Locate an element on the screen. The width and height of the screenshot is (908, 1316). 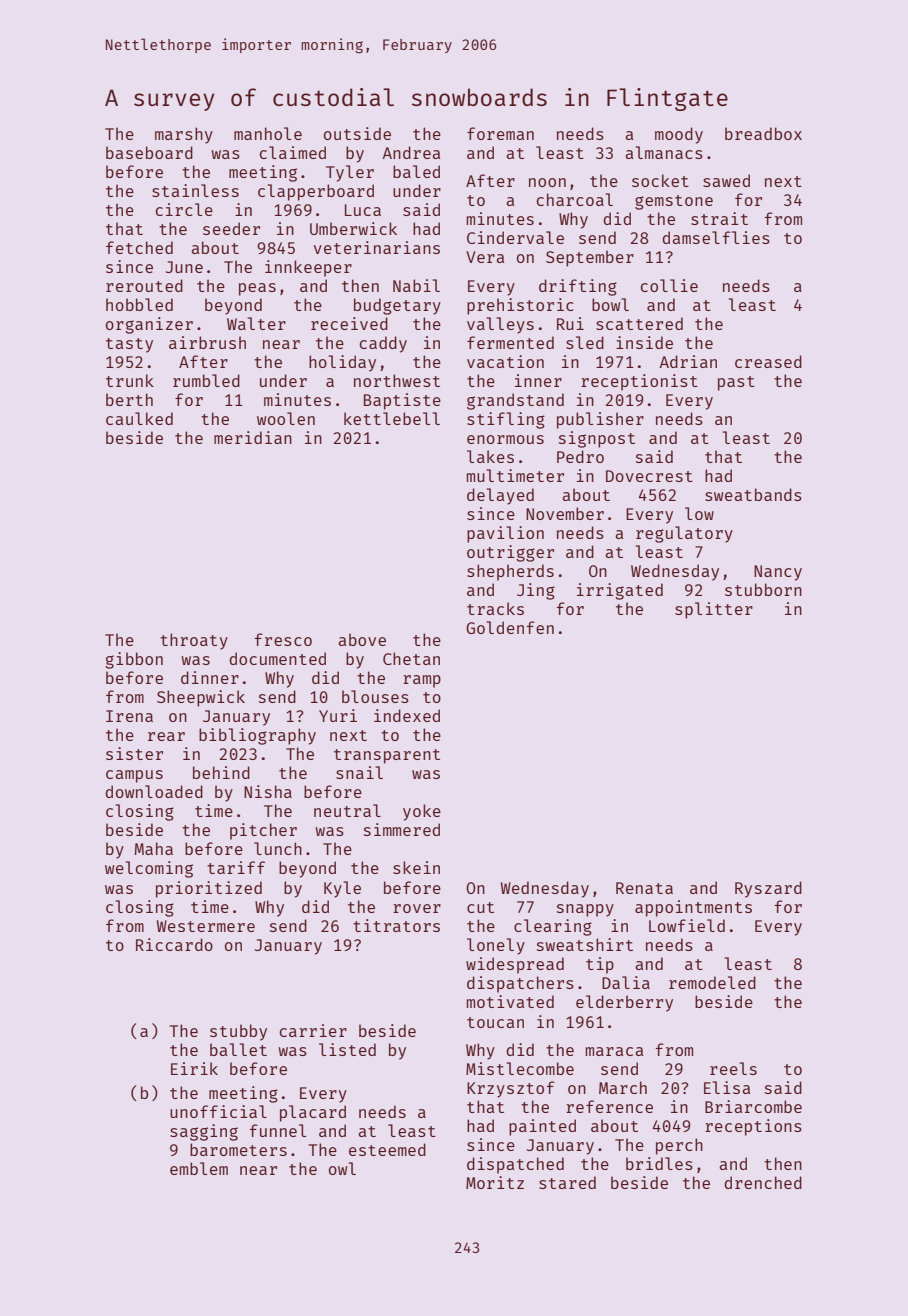
Cindervale is located at coordinates (515, 237).
